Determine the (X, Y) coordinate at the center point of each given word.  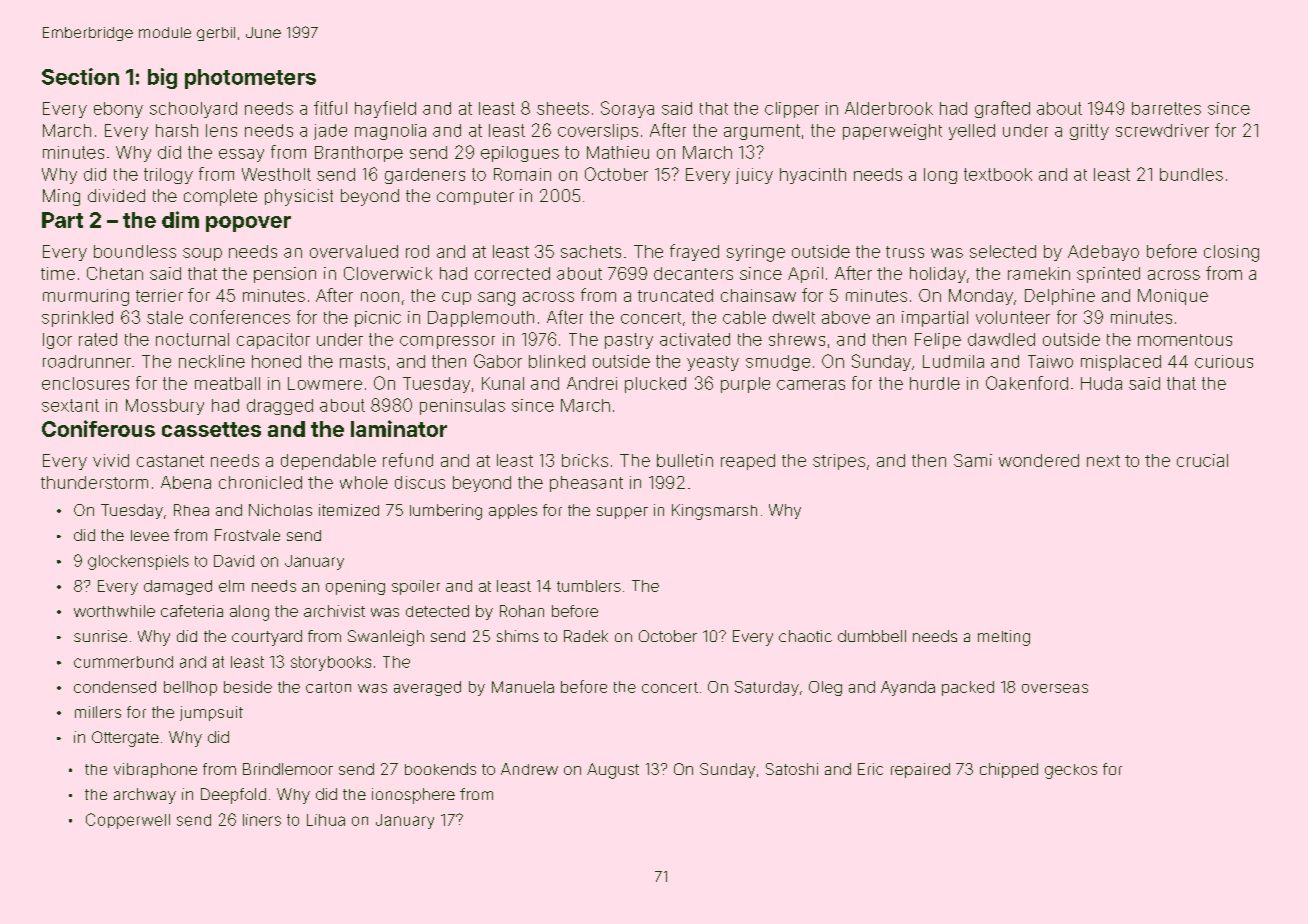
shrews (797, 339)
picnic (378, 319)
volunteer (1013, 317)
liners (262, 820)
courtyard (267, 638)
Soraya (627, 109)
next (1103, 461)
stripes (839, 462)
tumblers (589, 586)
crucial (1202, 460)
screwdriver (1162, 130)
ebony (118, 110)
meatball (227, 383)
